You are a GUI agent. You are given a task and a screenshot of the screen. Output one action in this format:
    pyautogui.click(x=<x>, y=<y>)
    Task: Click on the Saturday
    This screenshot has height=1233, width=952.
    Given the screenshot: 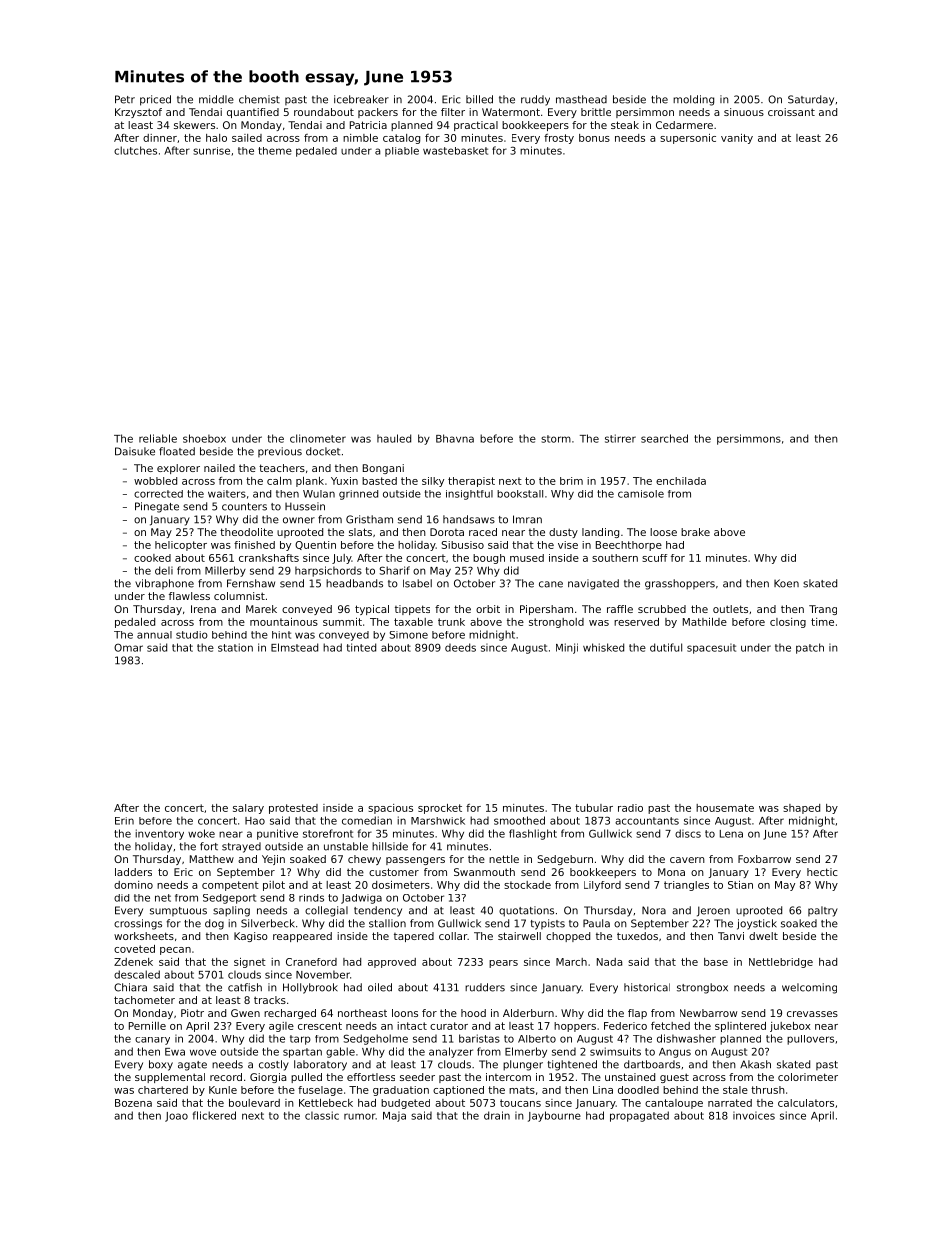 What is the action you would take?
    pyautogui.click(x=811, y=100)
